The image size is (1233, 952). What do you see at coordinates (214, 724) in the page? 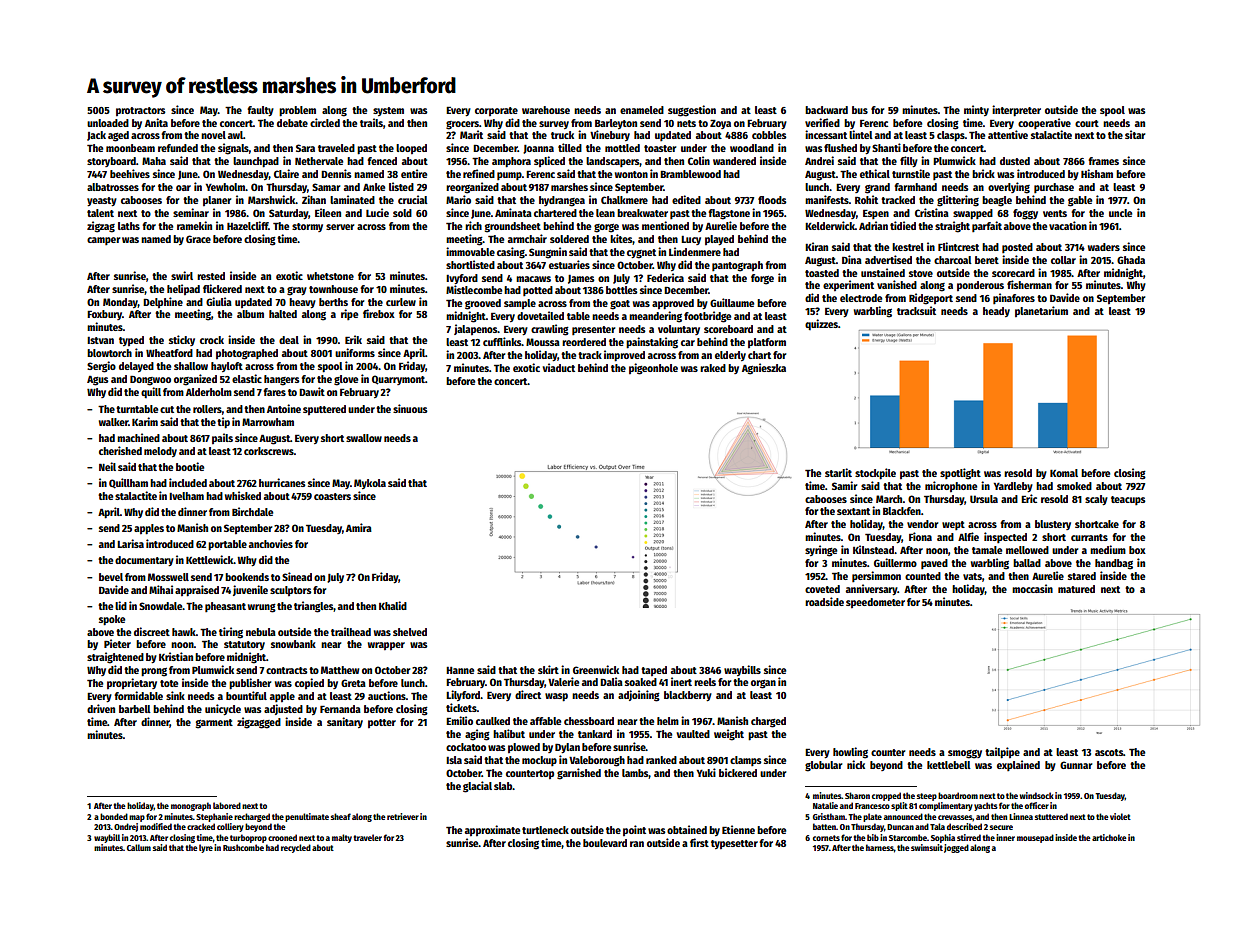
I see `garment` at bounding box center [214, 724].
